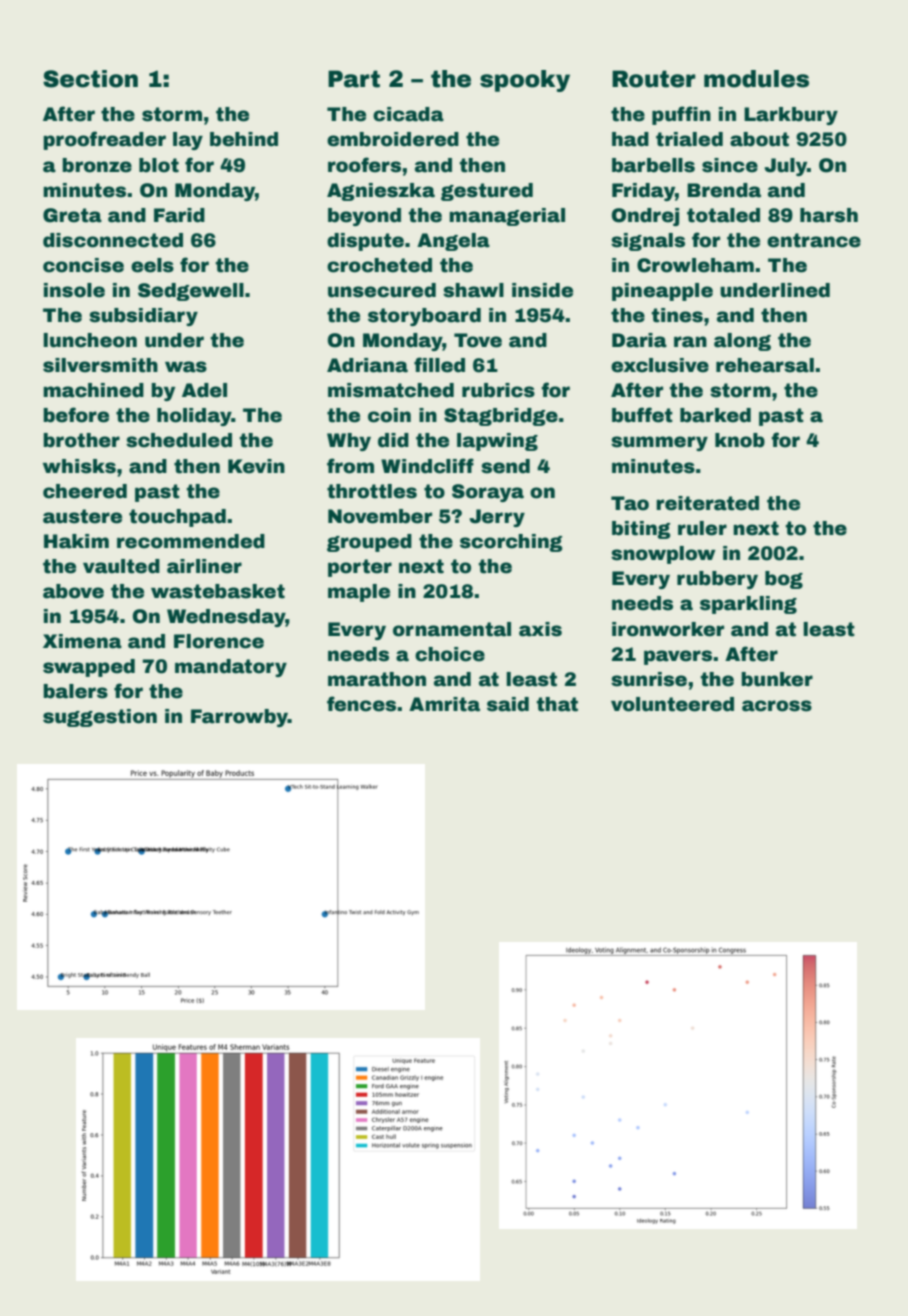 This page has height=1316, width=908. I want to click on austere, so click(82, 516).
